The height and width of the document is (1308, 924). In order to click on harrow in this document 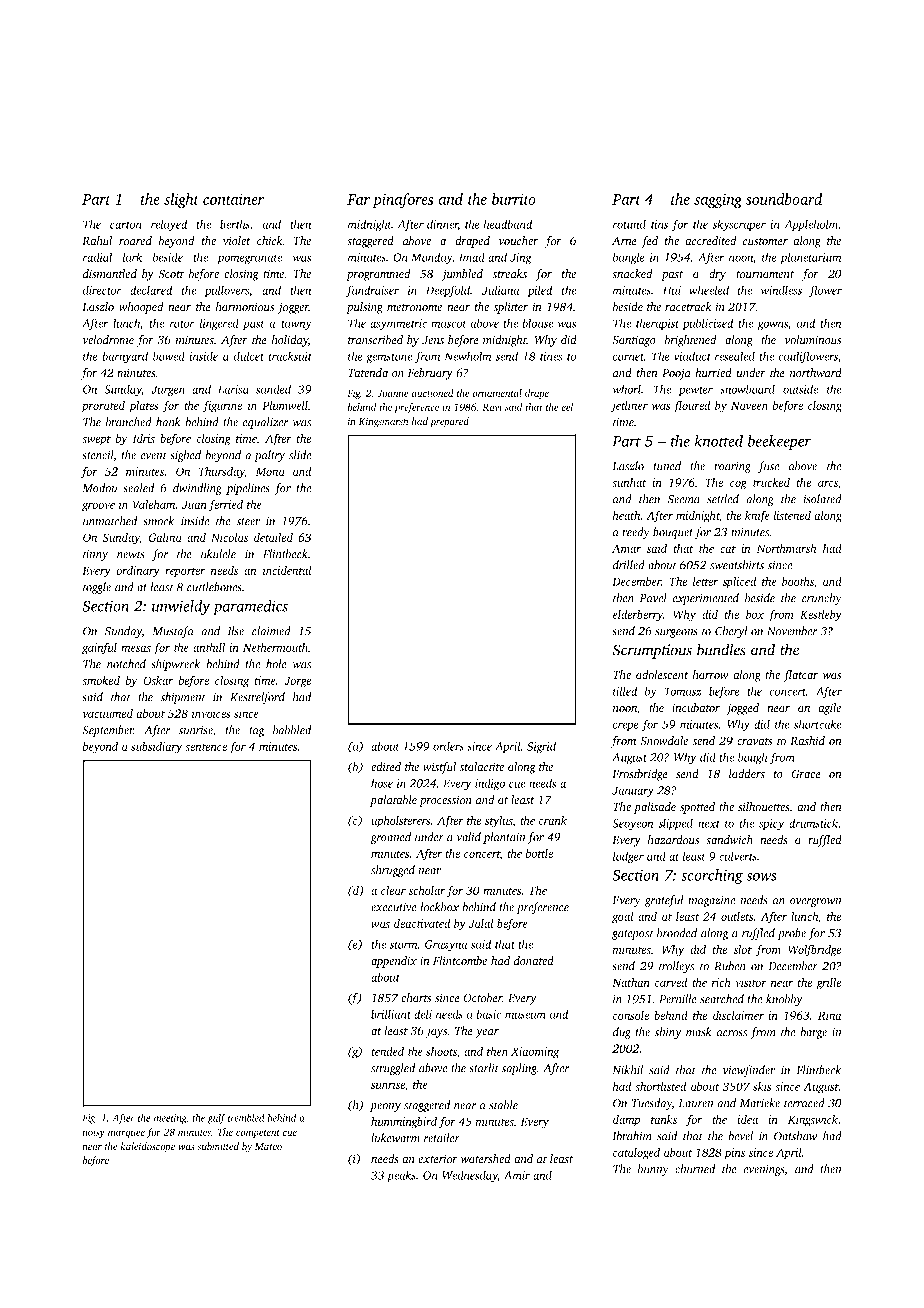, I will do `click(711, 675)`.
